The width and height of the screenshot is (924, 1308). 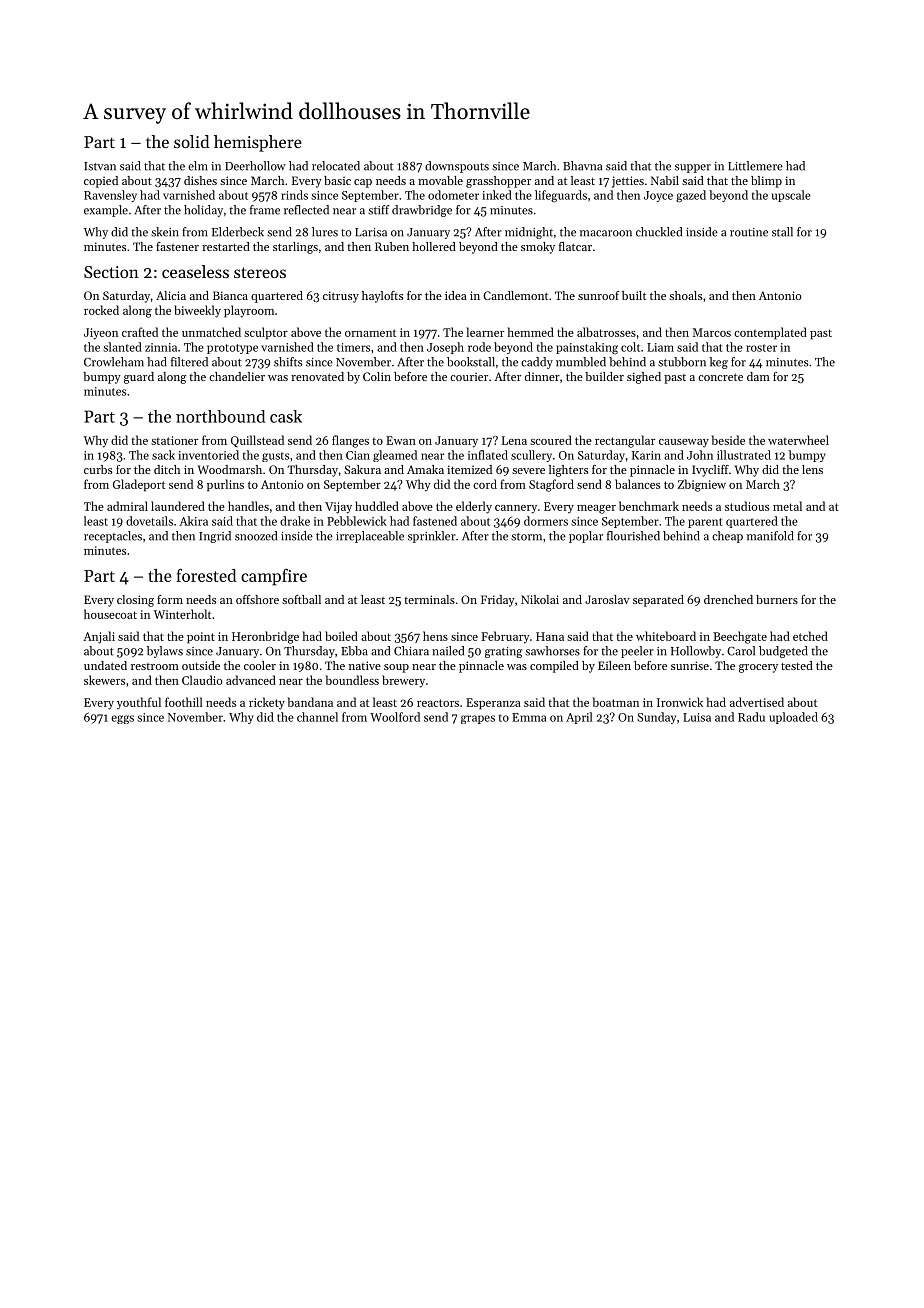 I want to click on curbs, so click(x=98, y=469).
